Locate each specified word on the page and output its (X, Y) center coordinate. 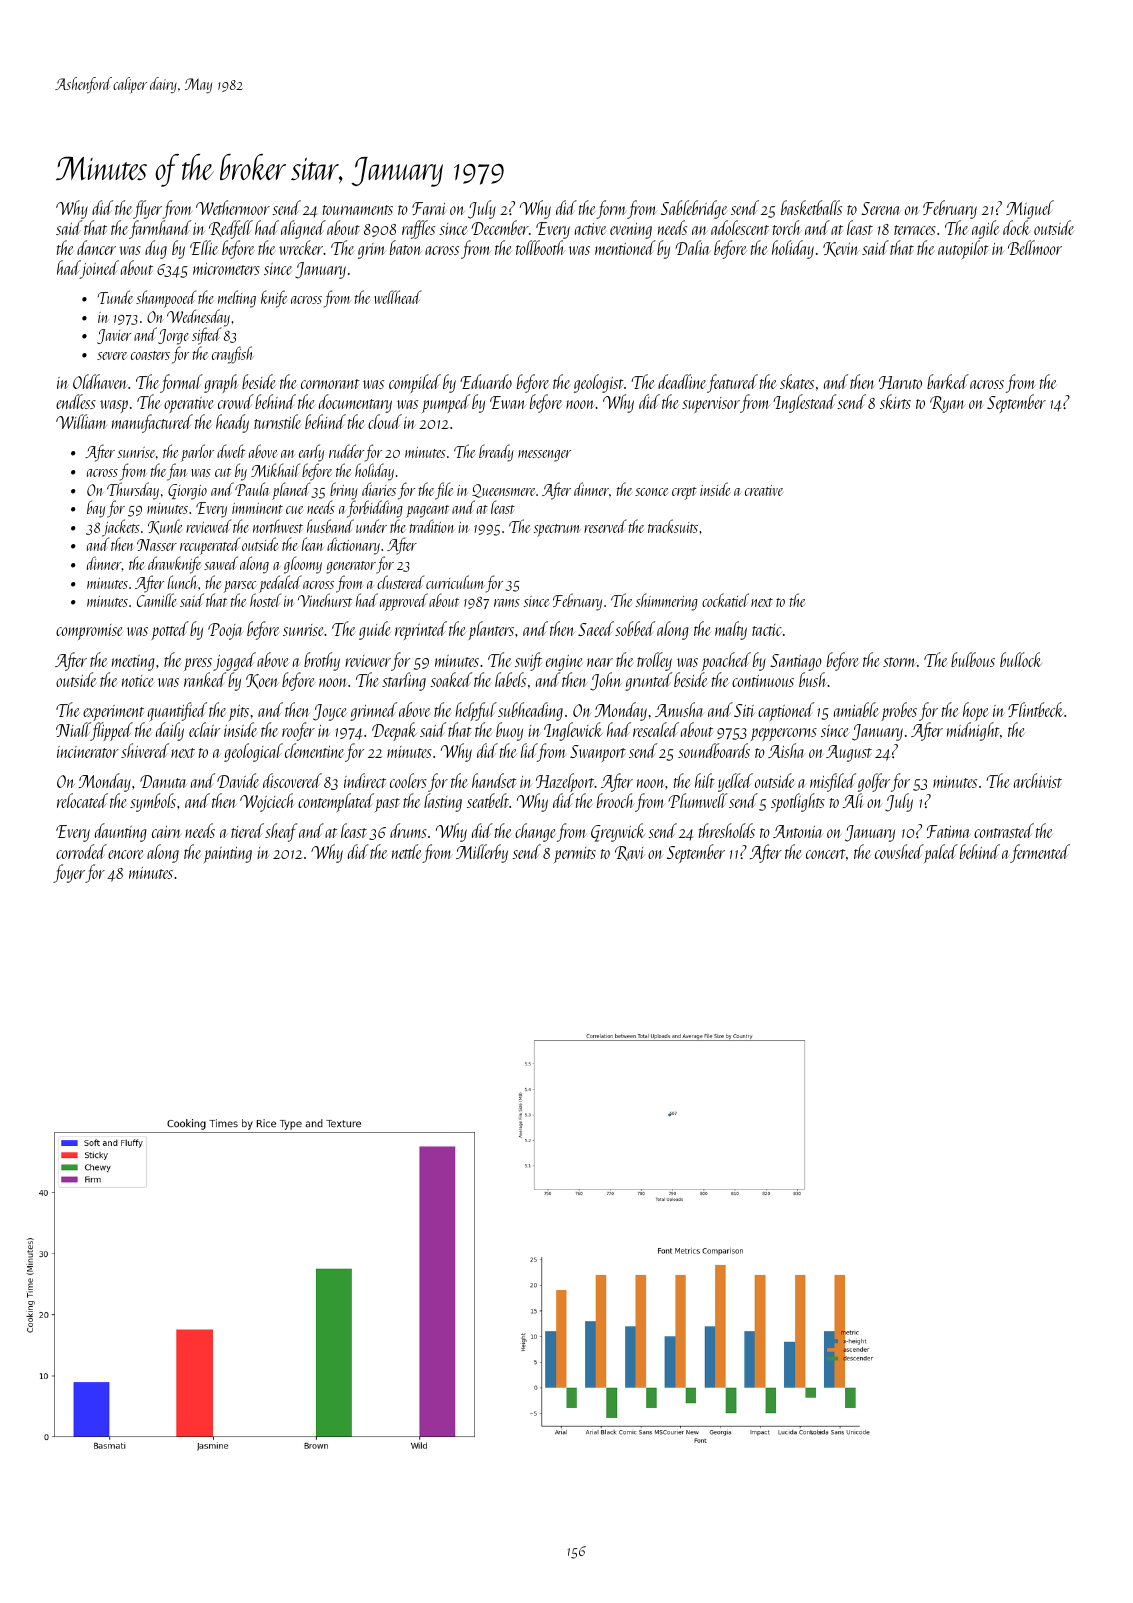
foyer (69, 873)
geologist (599, 383)
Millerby (482, 853)
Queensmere (503, 491)
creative (764, 490)
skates (797, 381)
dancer (96, 247)
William (81, 421)
